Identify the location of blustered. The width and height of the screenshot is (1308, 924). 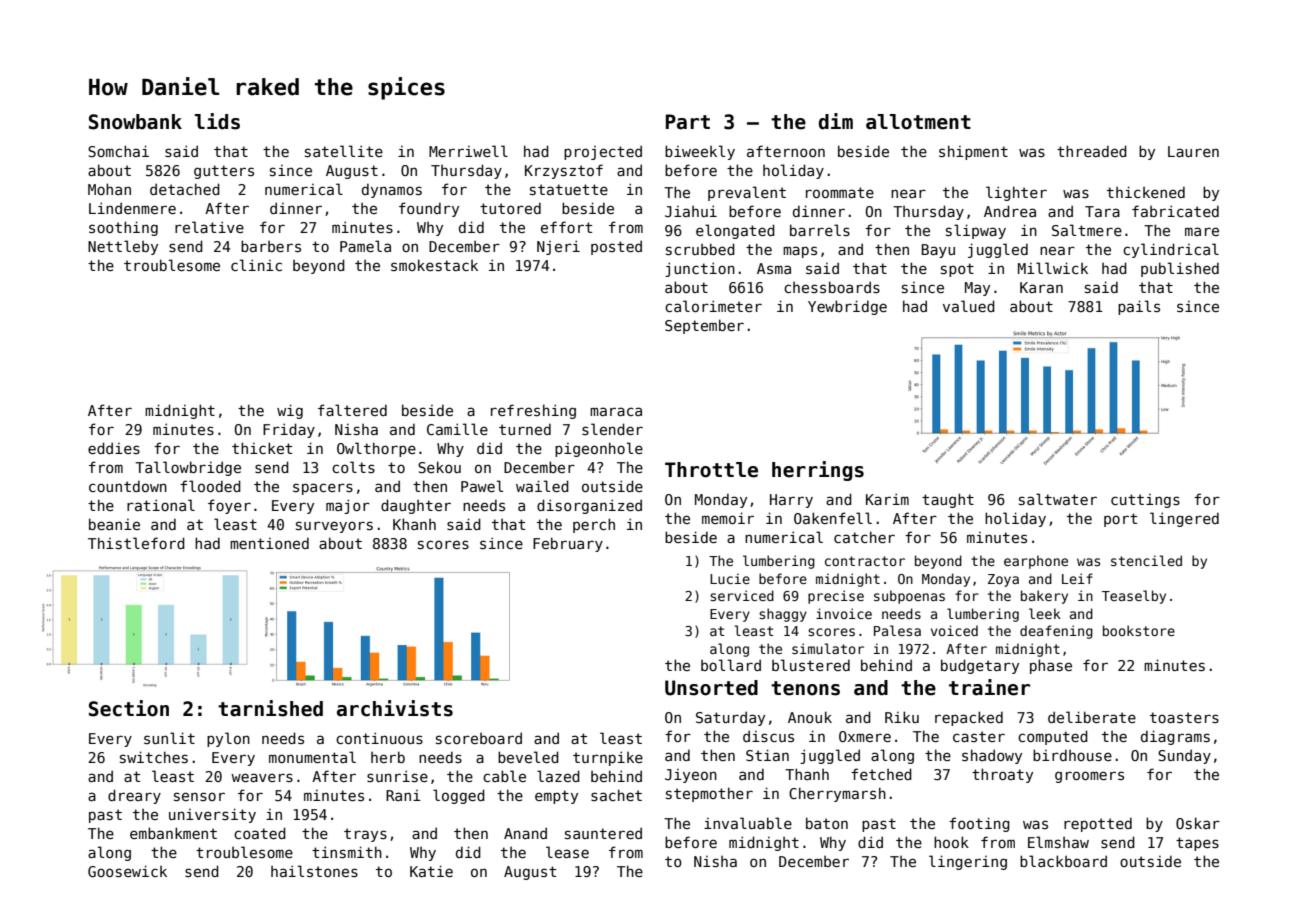
(811, 665).
